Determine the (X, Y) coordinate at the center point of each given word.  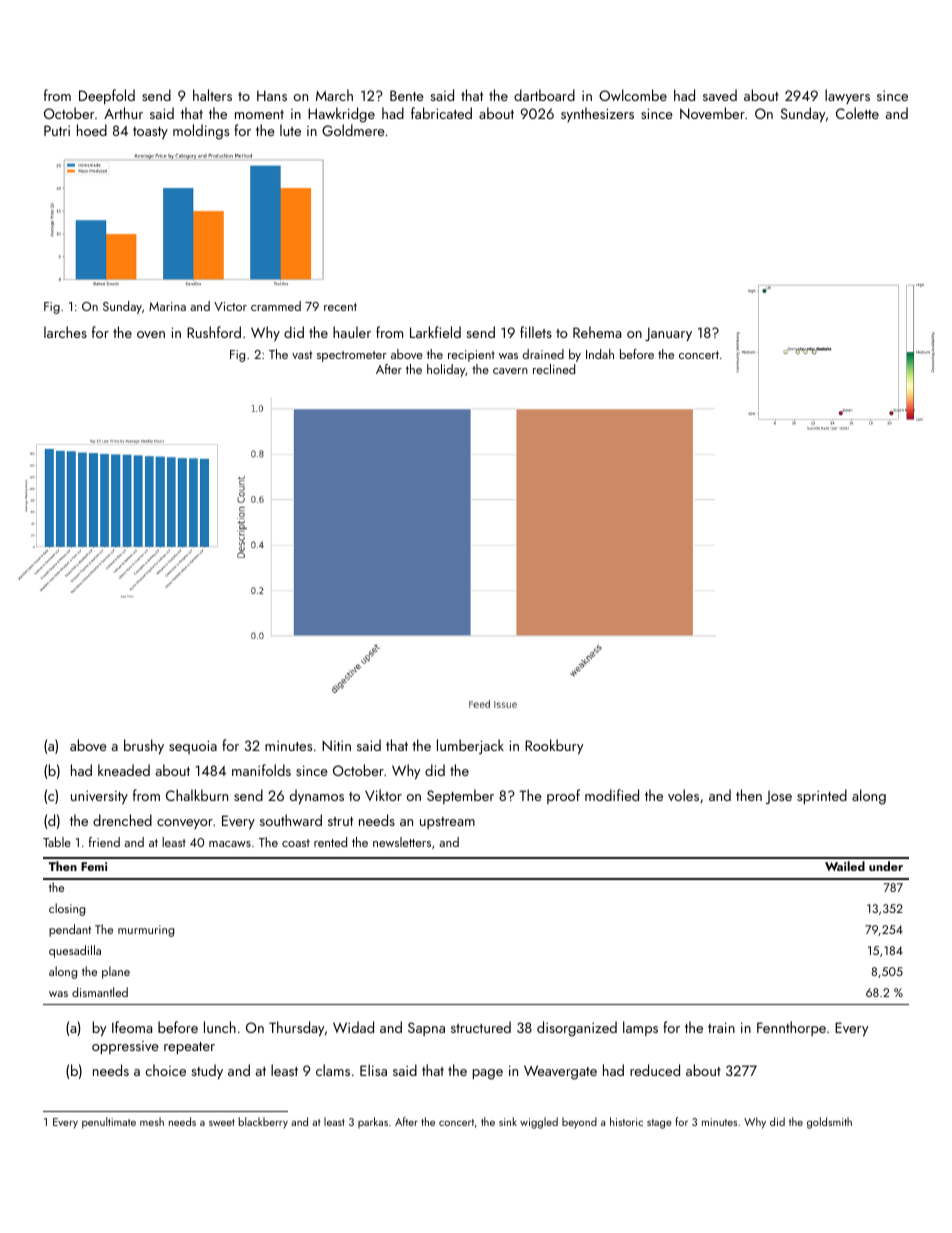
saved (720, 95)
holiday (446, 370)
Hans (272, 95)
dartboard (544, 95)
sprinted (822, 796)
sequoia (193, 747)
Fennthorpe (791, 1028)
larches (65, 332)
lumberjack (470, 746)
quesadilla (75, 951)
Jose (779, 797)
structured (481, 1027)
